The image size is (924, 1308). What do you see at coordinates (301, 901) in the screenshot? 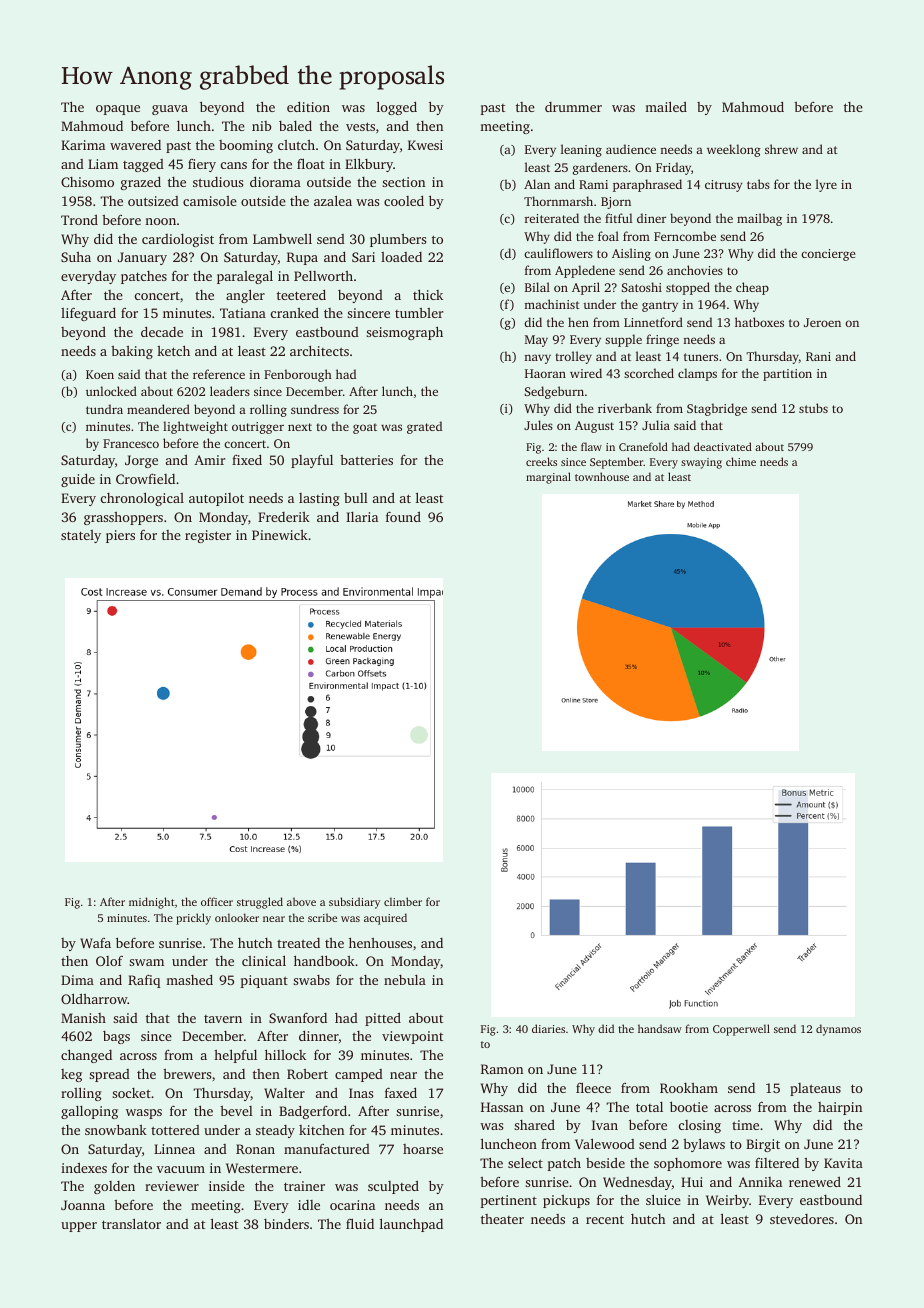
I see `above` at bounding box center [301, 901].
